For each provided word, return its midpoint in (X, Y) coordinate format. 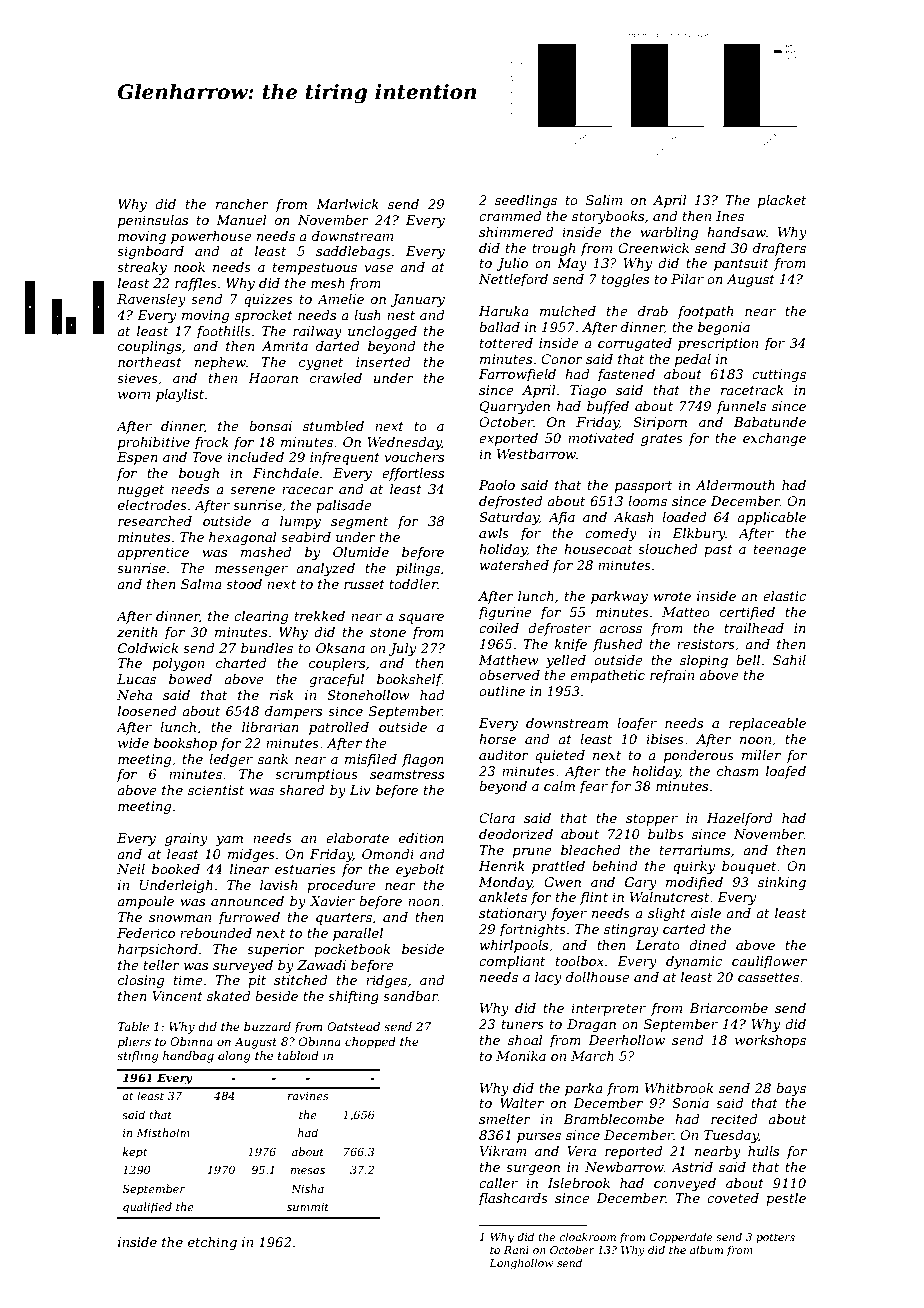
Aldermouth (735, 485)
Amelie (340, 299)
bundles (267, 648)
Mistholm (163, 1132)
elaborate (357, 838)
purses (539, 1138)
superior (276, 950)
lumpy (300, 522)
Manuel (241, 220)
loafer (637, 724)
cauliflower (769, 962)
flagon (423, 760)
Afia (561, 518)
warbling (669, 233)
